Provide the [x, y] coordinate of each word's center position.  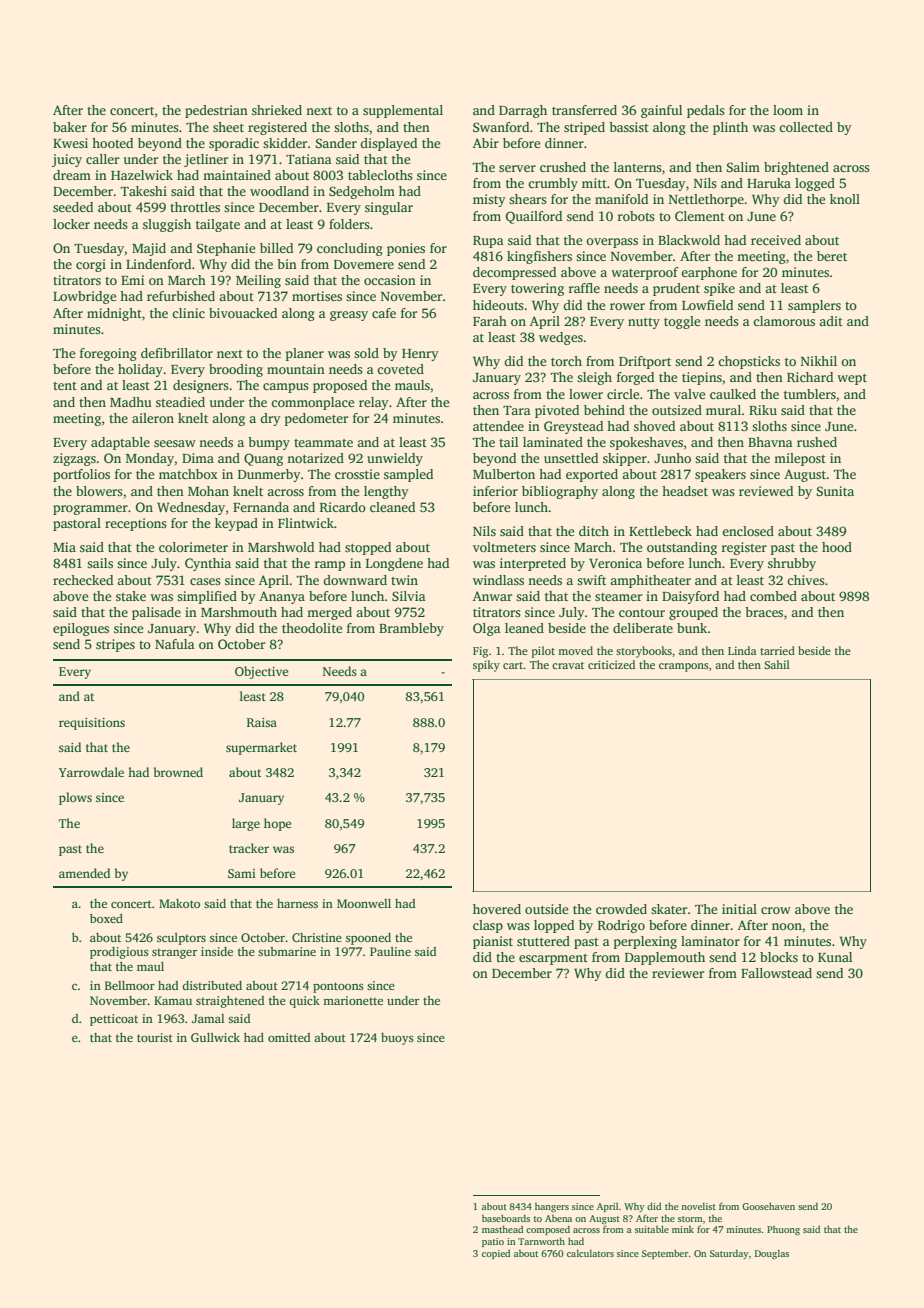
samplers [814, 306]
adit [831, 321]
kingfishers [539, 257]
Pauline [390, 951]
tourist [155, 1037]
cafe [384, 313]
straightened [230, 1002]
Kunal [835, 957]
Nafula [175, 644]
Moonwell [364, 903]
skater [669, 909]
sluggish [167, 225]
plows [75, 798]
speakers [720, 475]
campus [286, 388]
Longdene [394, 564]
